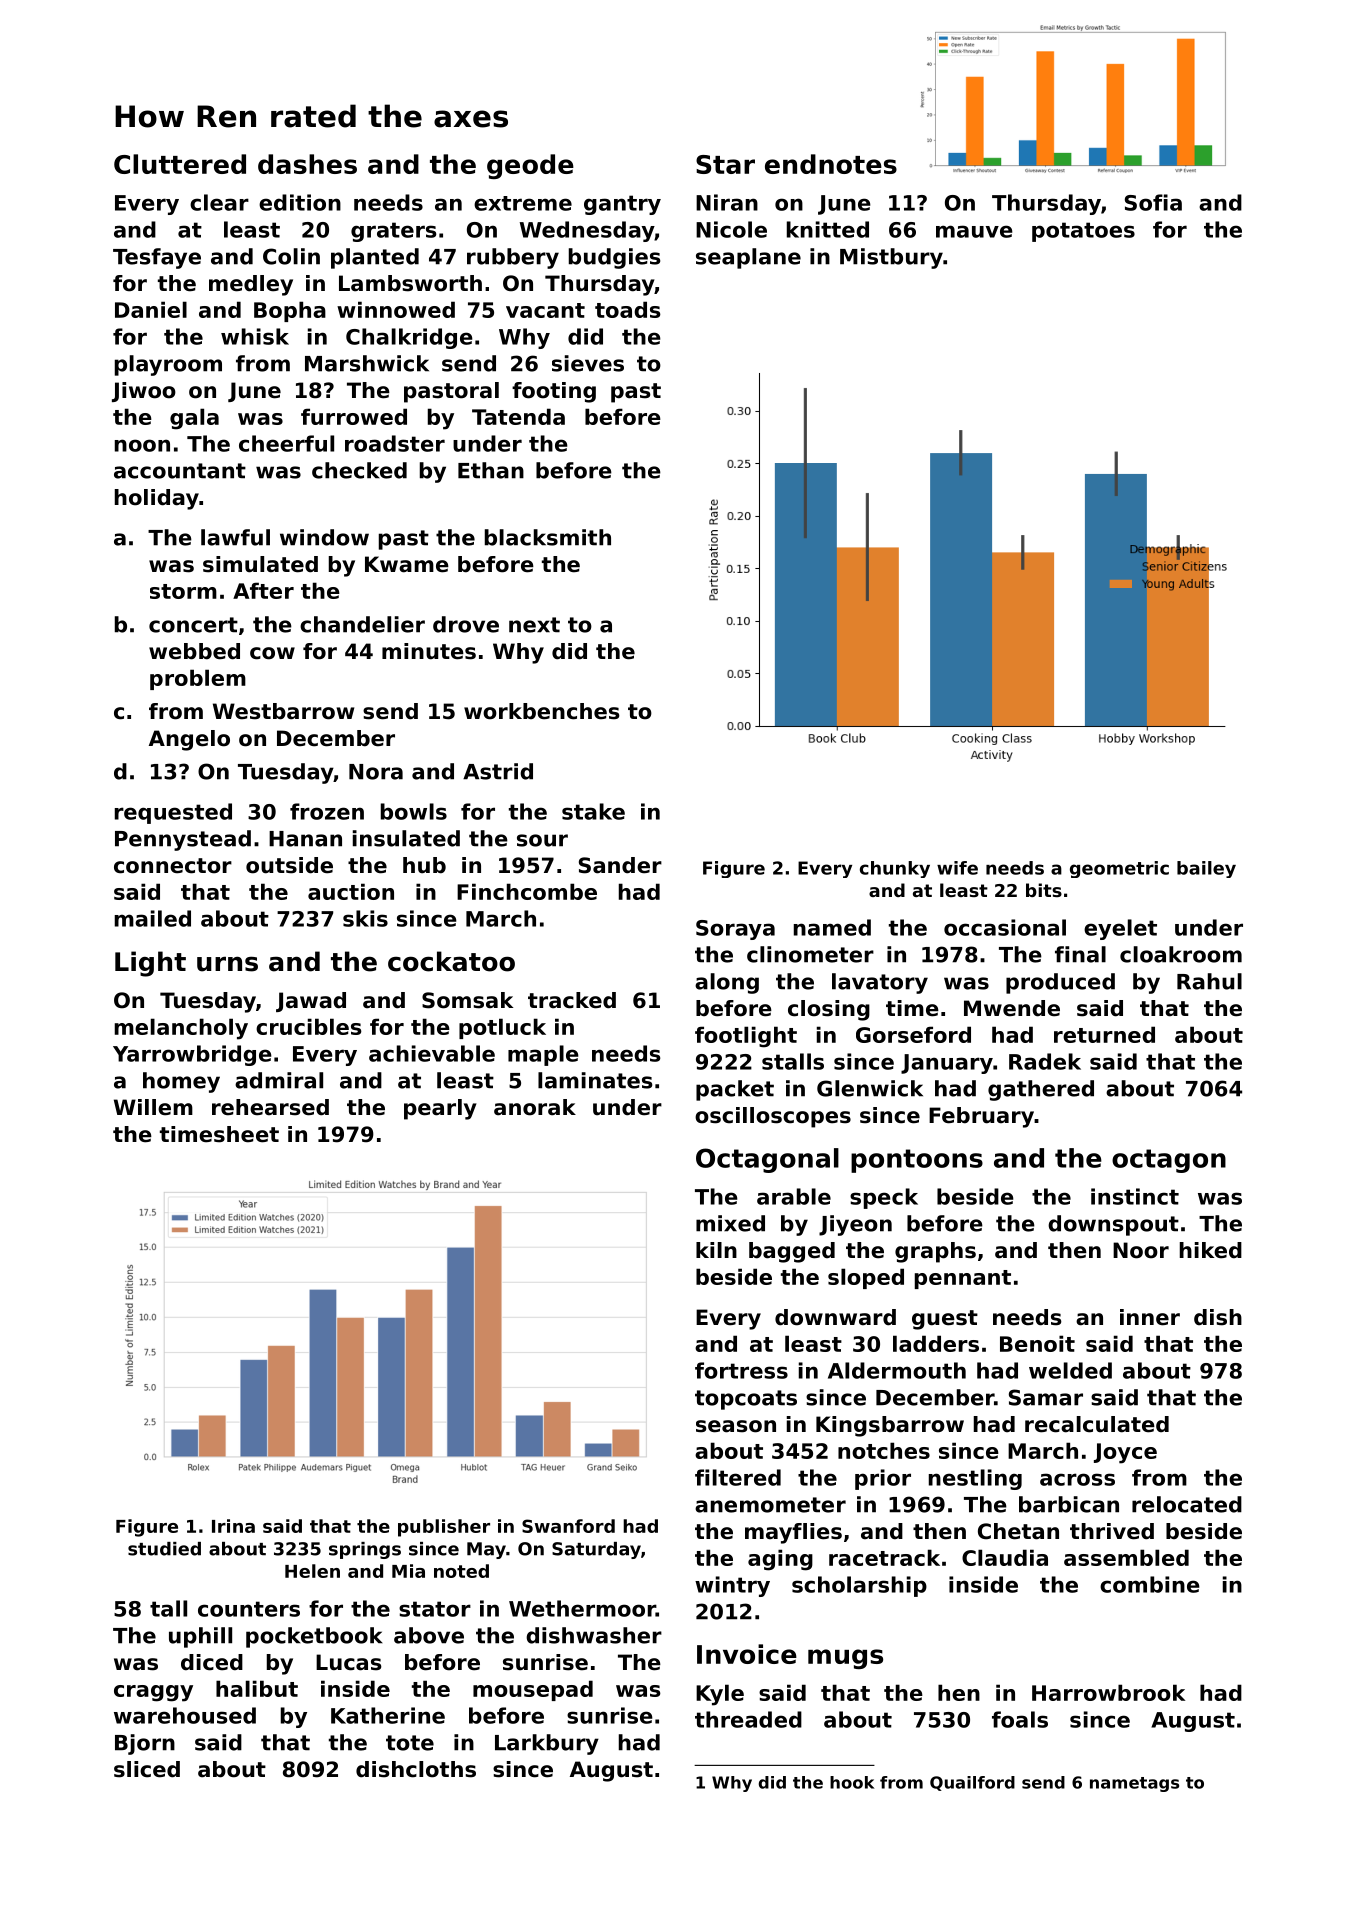  What do you see at coordinates (533, 1690) in the page?
I see `mousepad` at bounding box center [533, 1690].
